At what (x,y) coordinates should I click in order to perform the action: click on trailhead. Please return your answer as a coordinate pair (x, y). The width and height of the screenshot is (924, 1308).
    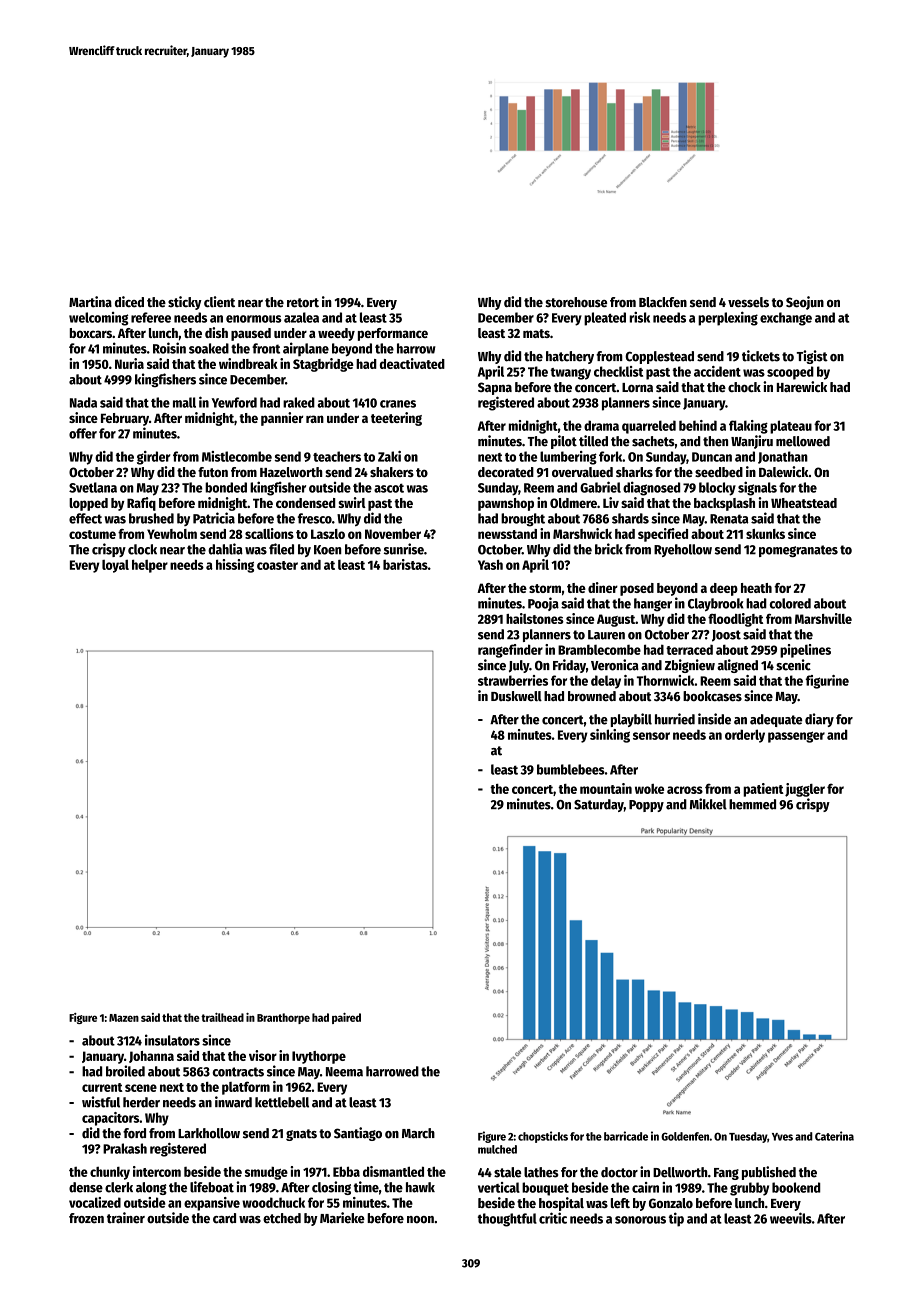
    Looking at the image, I should click on (222, 1017).
